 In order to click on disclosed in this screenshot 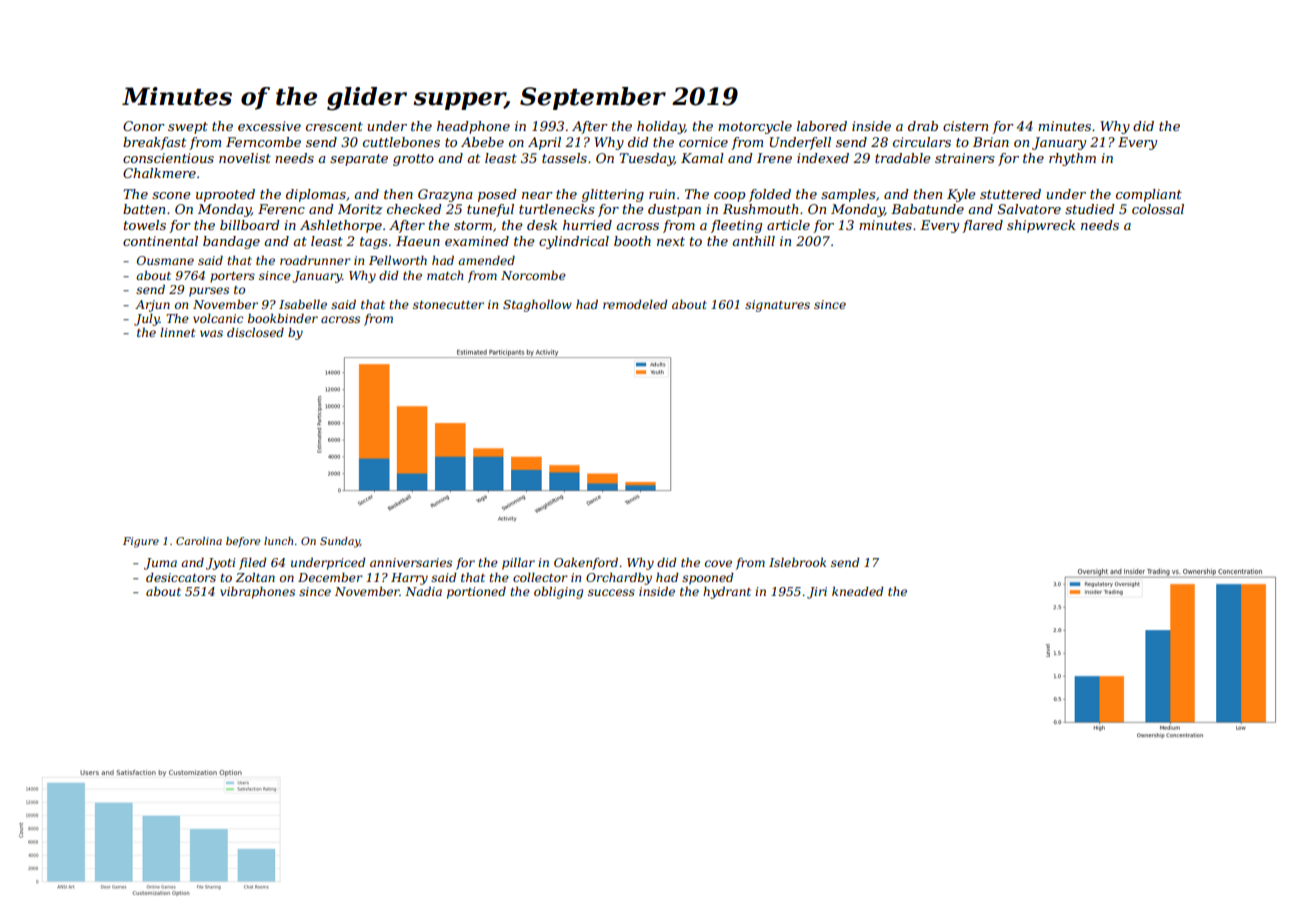, I will do `click(255, 332)`.
